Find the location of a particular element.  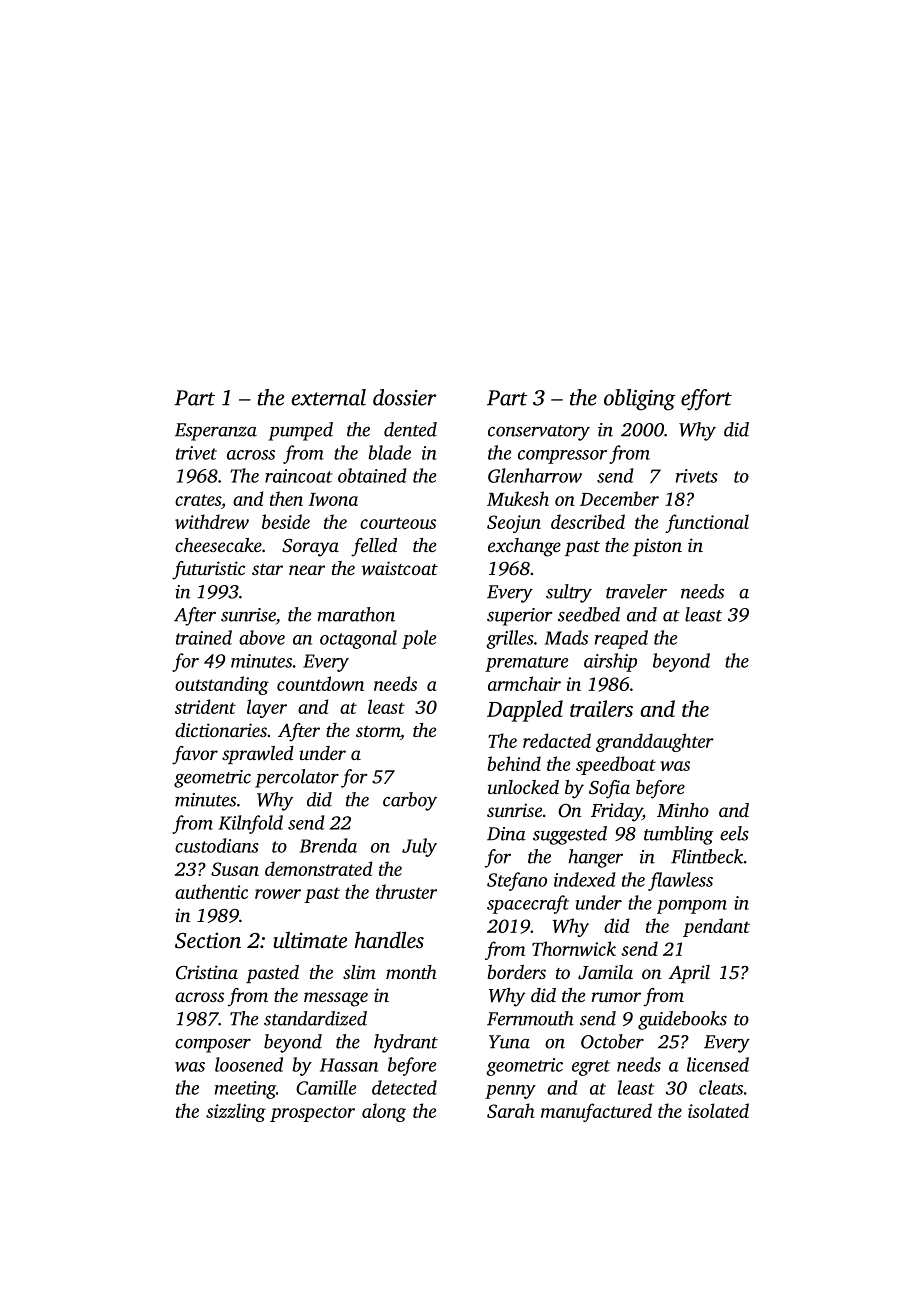

raincoat is located at coordinates (298, 476).
